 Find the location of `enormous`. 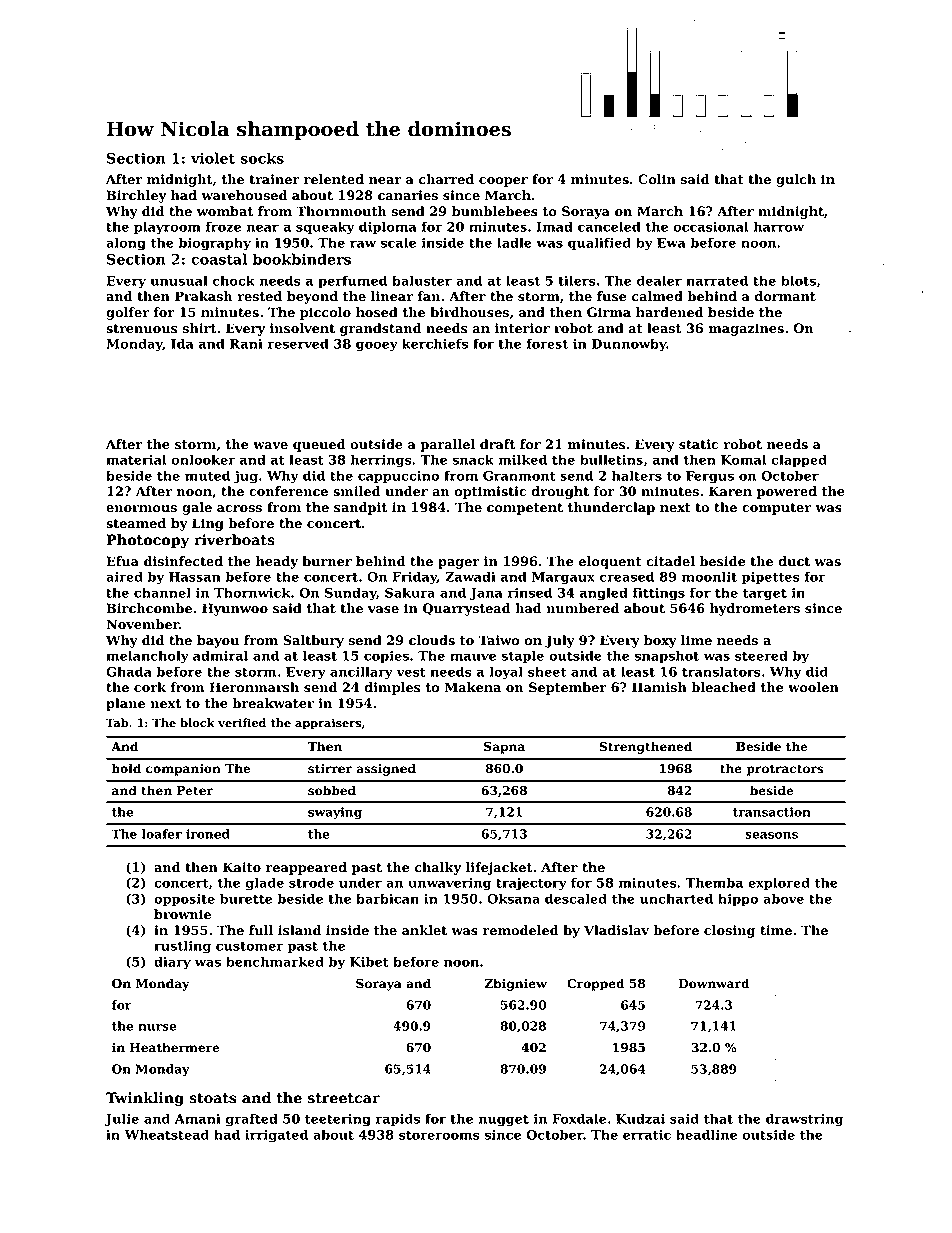

enormous is located at coordinates (141, 509).
